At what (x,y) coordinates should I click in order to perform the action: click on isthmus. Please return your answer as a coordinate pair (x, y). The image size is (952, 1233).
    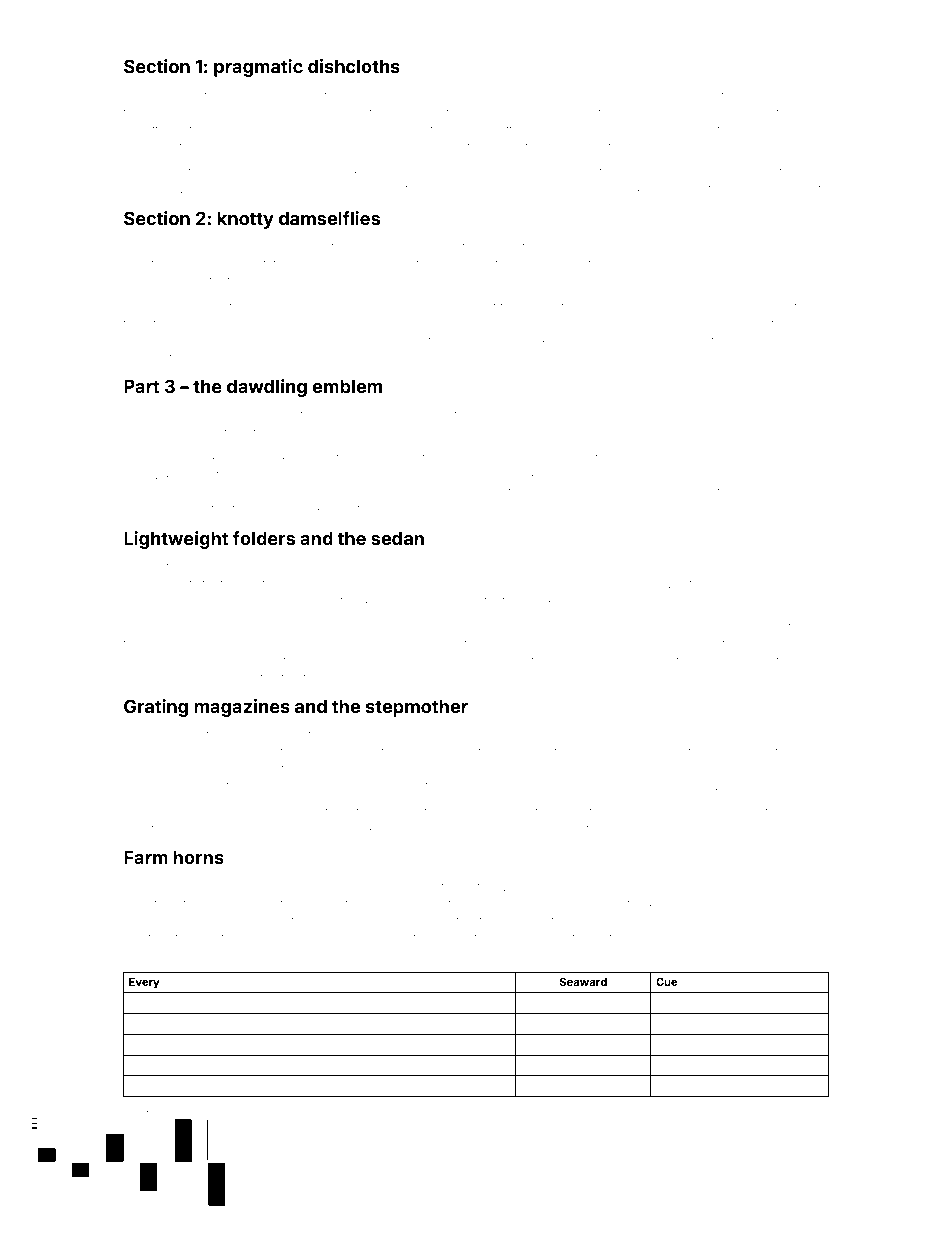
    Looking at the image, I should click on (781, 937).
